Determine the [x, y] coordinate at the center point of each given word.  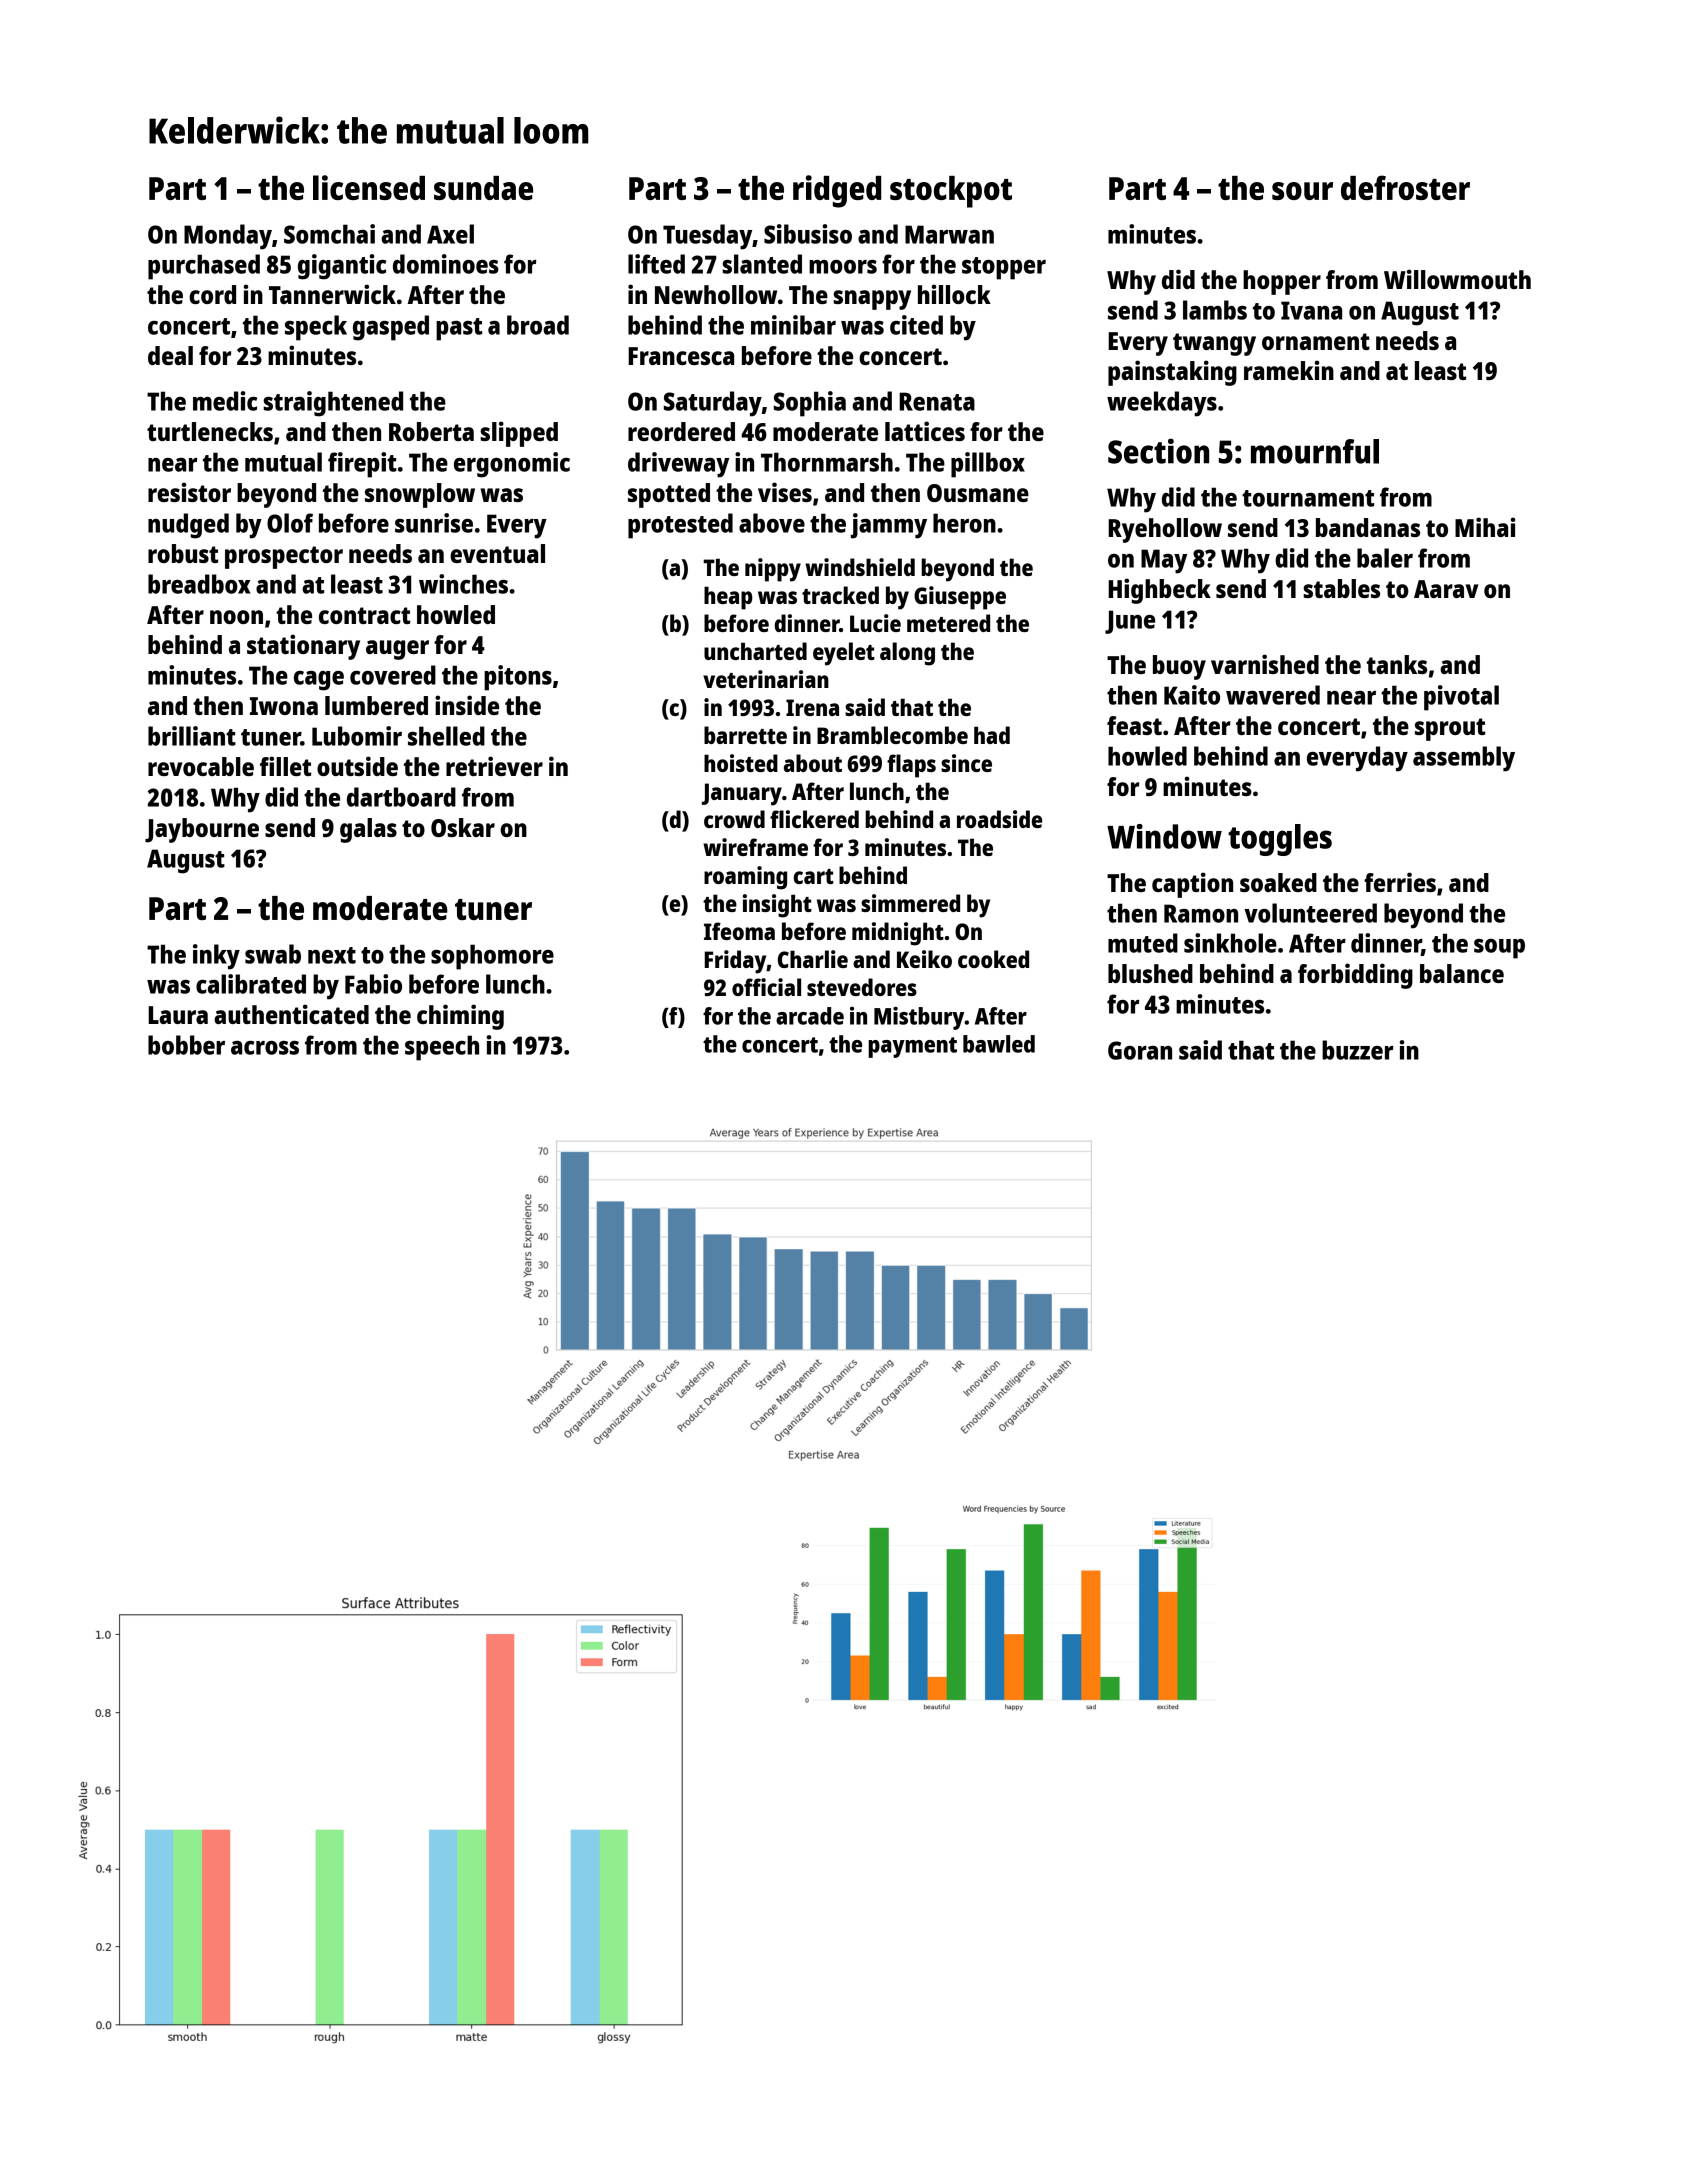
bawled [999, 1044]
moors [843, 267]
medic [225, 401]
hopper [1282, 282]
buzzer [1357, 1050]
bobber [186, 1045]
